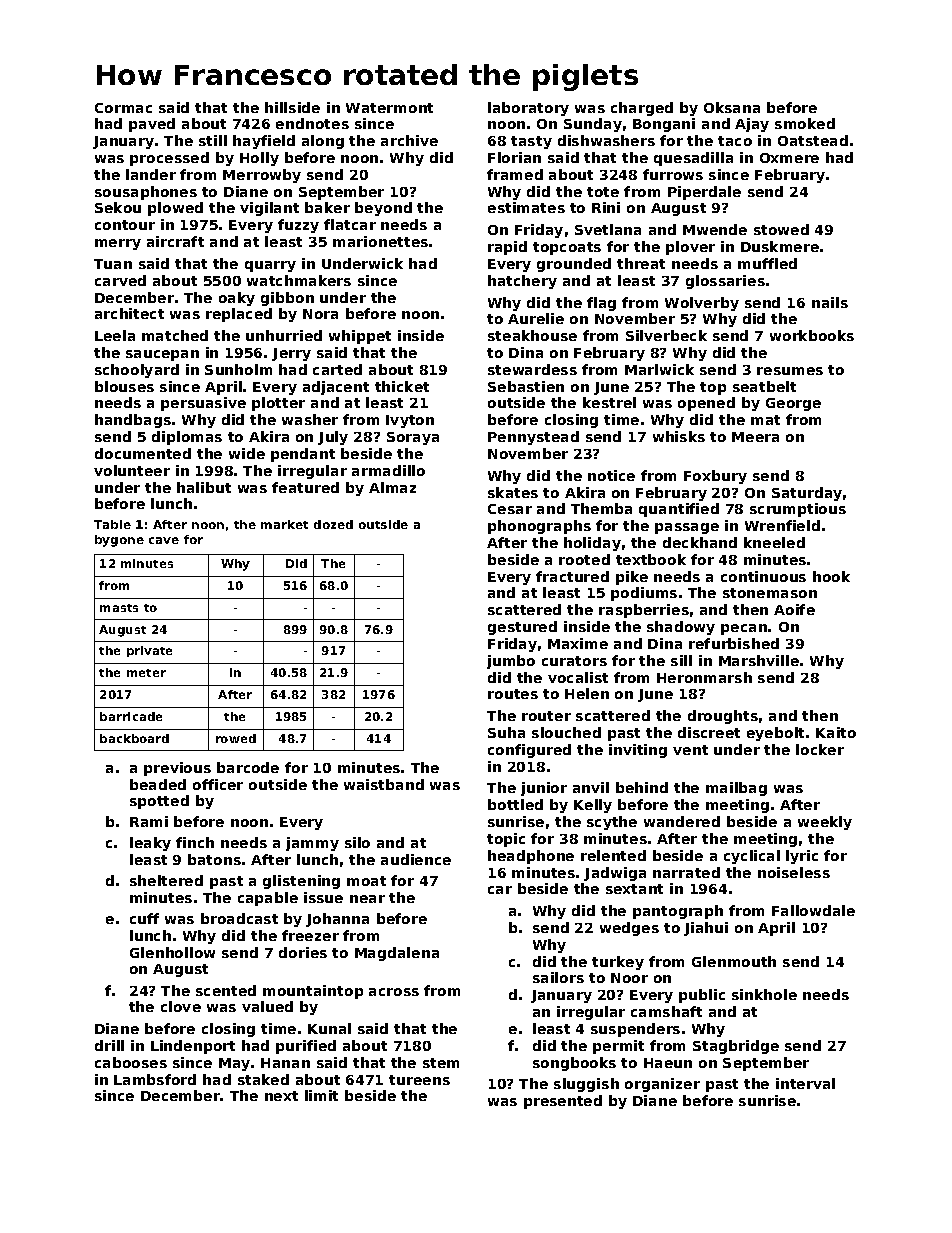  I want to click on routes, so click(513, 694).
